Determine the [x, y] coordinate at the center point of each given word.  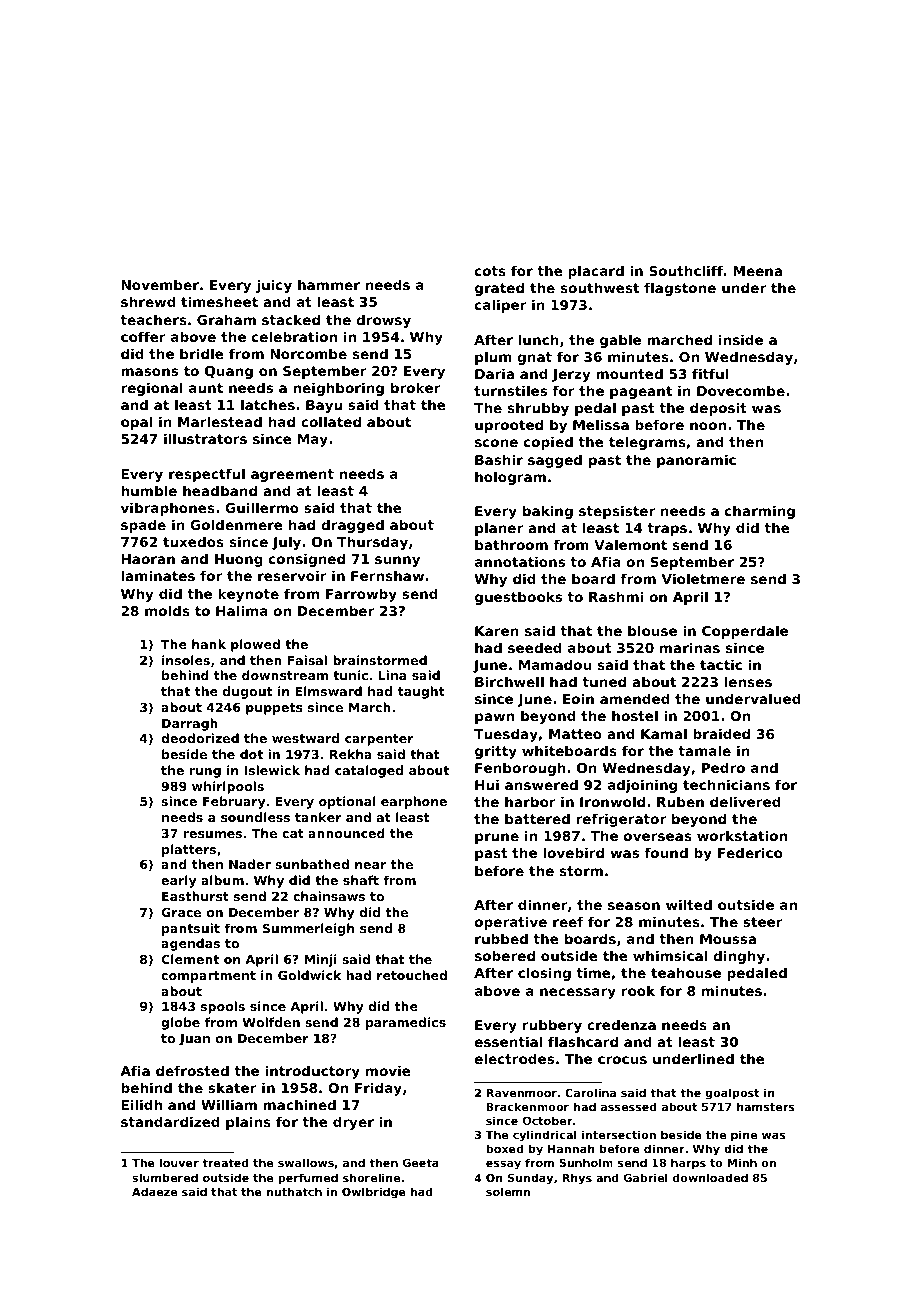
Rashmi [616, 596]
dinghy [739, 957]
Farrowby [361, 595]
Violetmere [703, 578]
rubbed [501, 938]
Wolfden [271, 1022]
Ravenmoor [522, 1093]
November [160, 284]
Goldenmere [236, 524]
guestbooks [518, 598]
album [222, 880]
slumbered [165, 1177]
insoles [186, 660]
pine [744, 1136]
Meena [757, 271]
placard [596, 272]
